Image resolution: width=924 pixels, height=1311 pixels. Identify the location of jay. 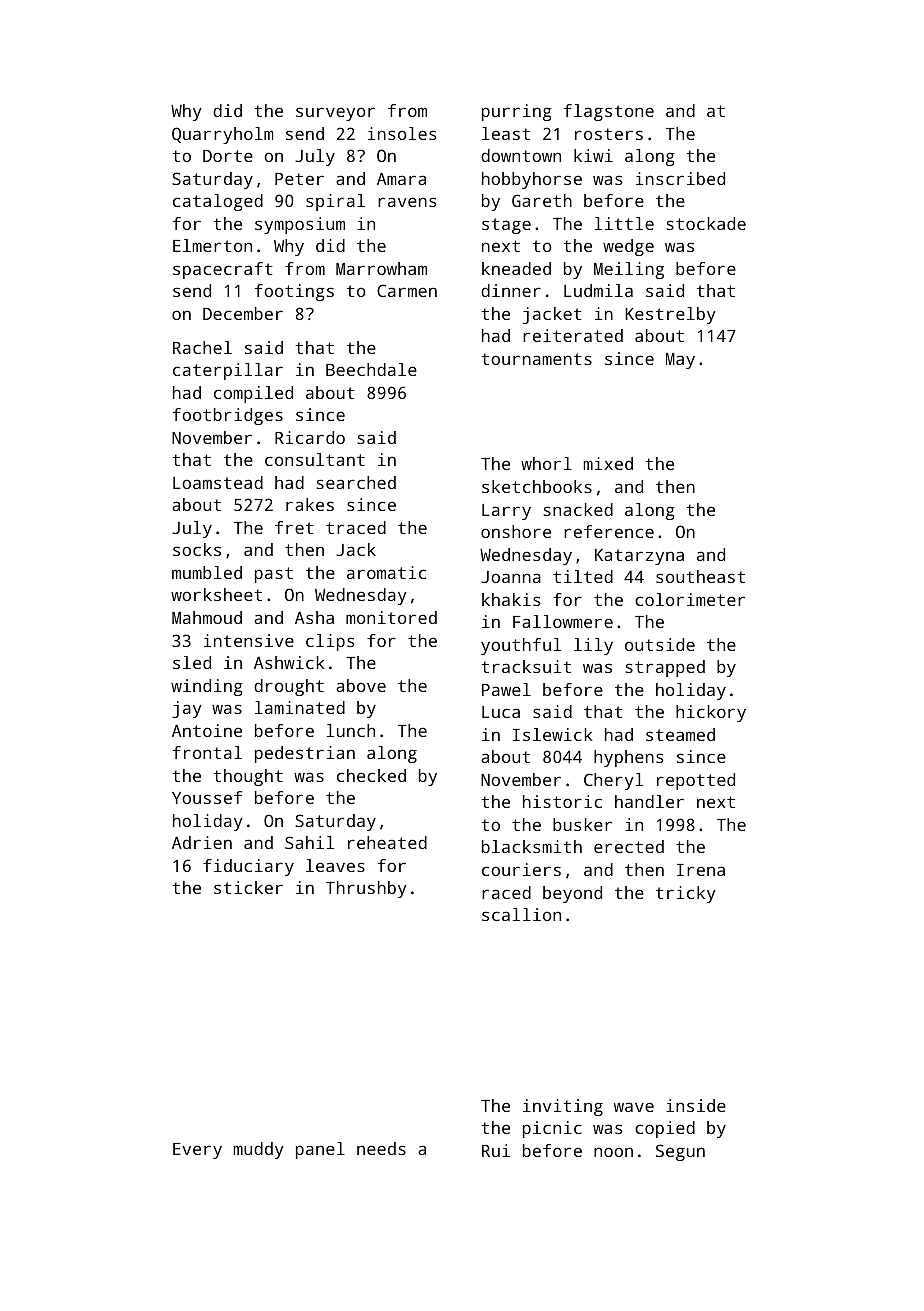
(187, 709).
